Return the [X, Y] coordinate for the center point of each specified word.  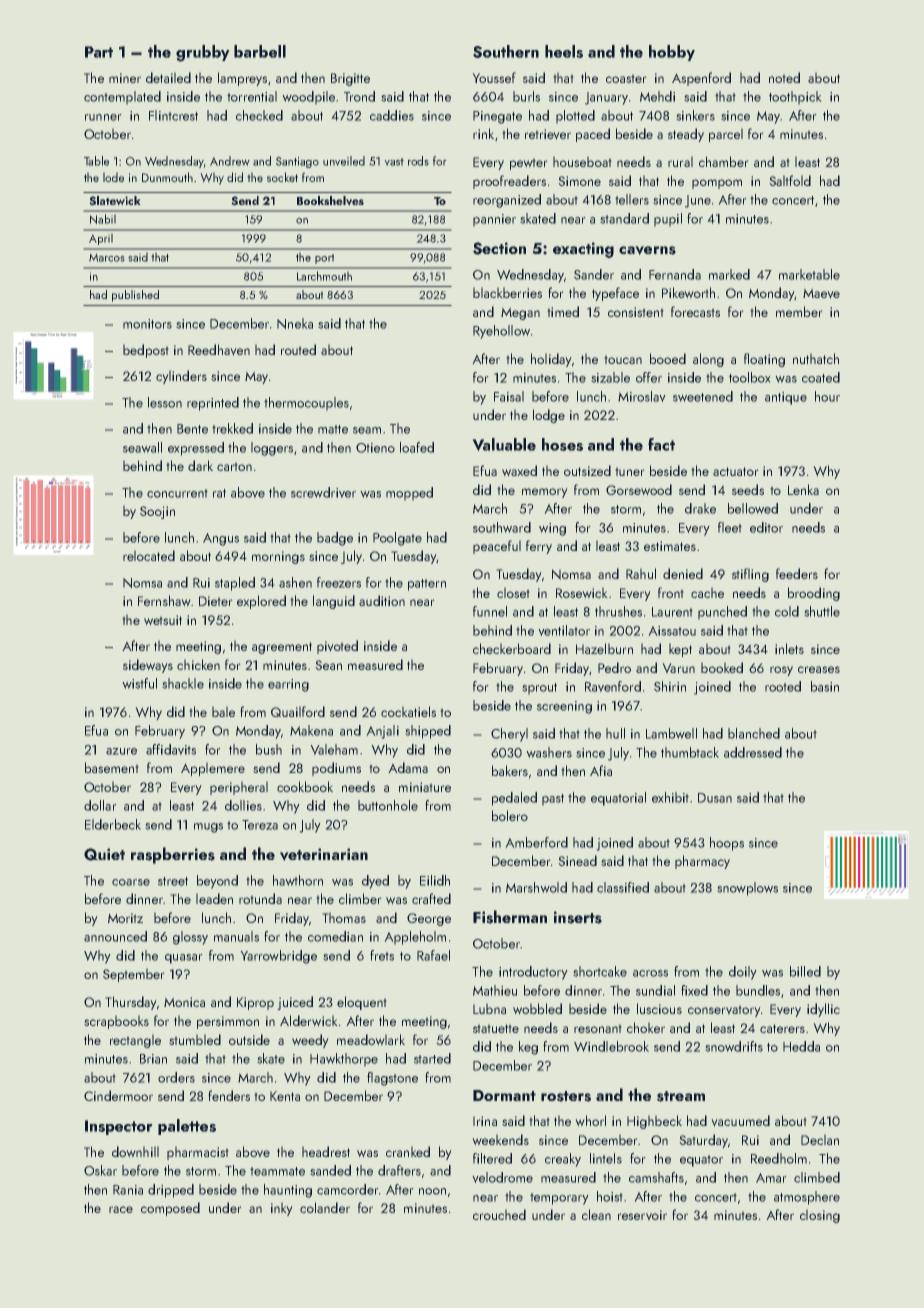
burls [526, 96]
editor [766, 527]
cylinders [181, 377]
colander [325, 1207]
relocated [149, 555]
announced [115, 936]
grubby [203, 53]
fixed [694, 990]
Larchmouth [324, 276]
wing [552, 529]
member [799, 311]
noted [784, 77]
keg [528, 1048]
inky [282, 1209]
